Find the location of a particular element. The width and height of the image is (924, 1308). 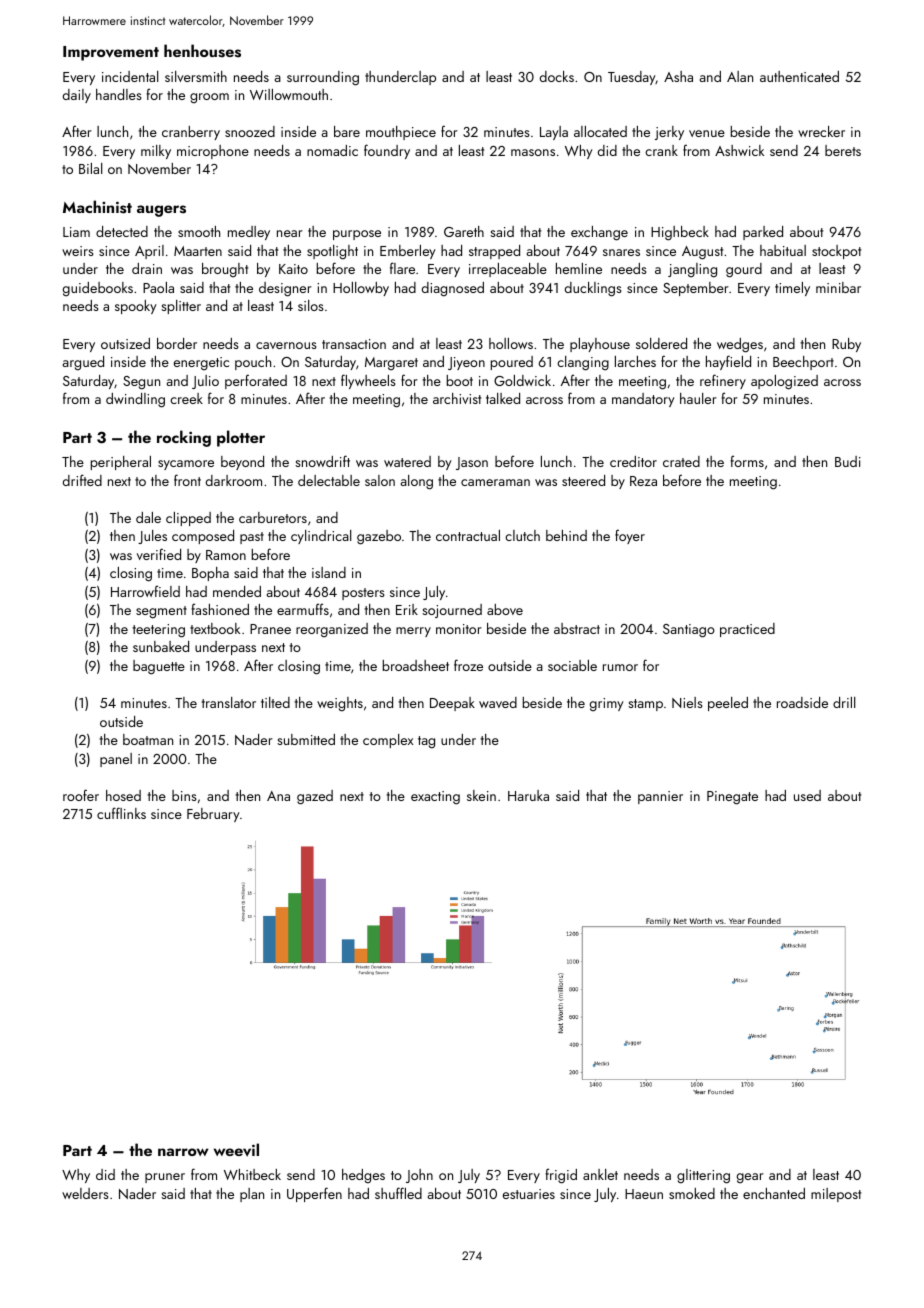

Machinist is located at coordinates (97, 207).
